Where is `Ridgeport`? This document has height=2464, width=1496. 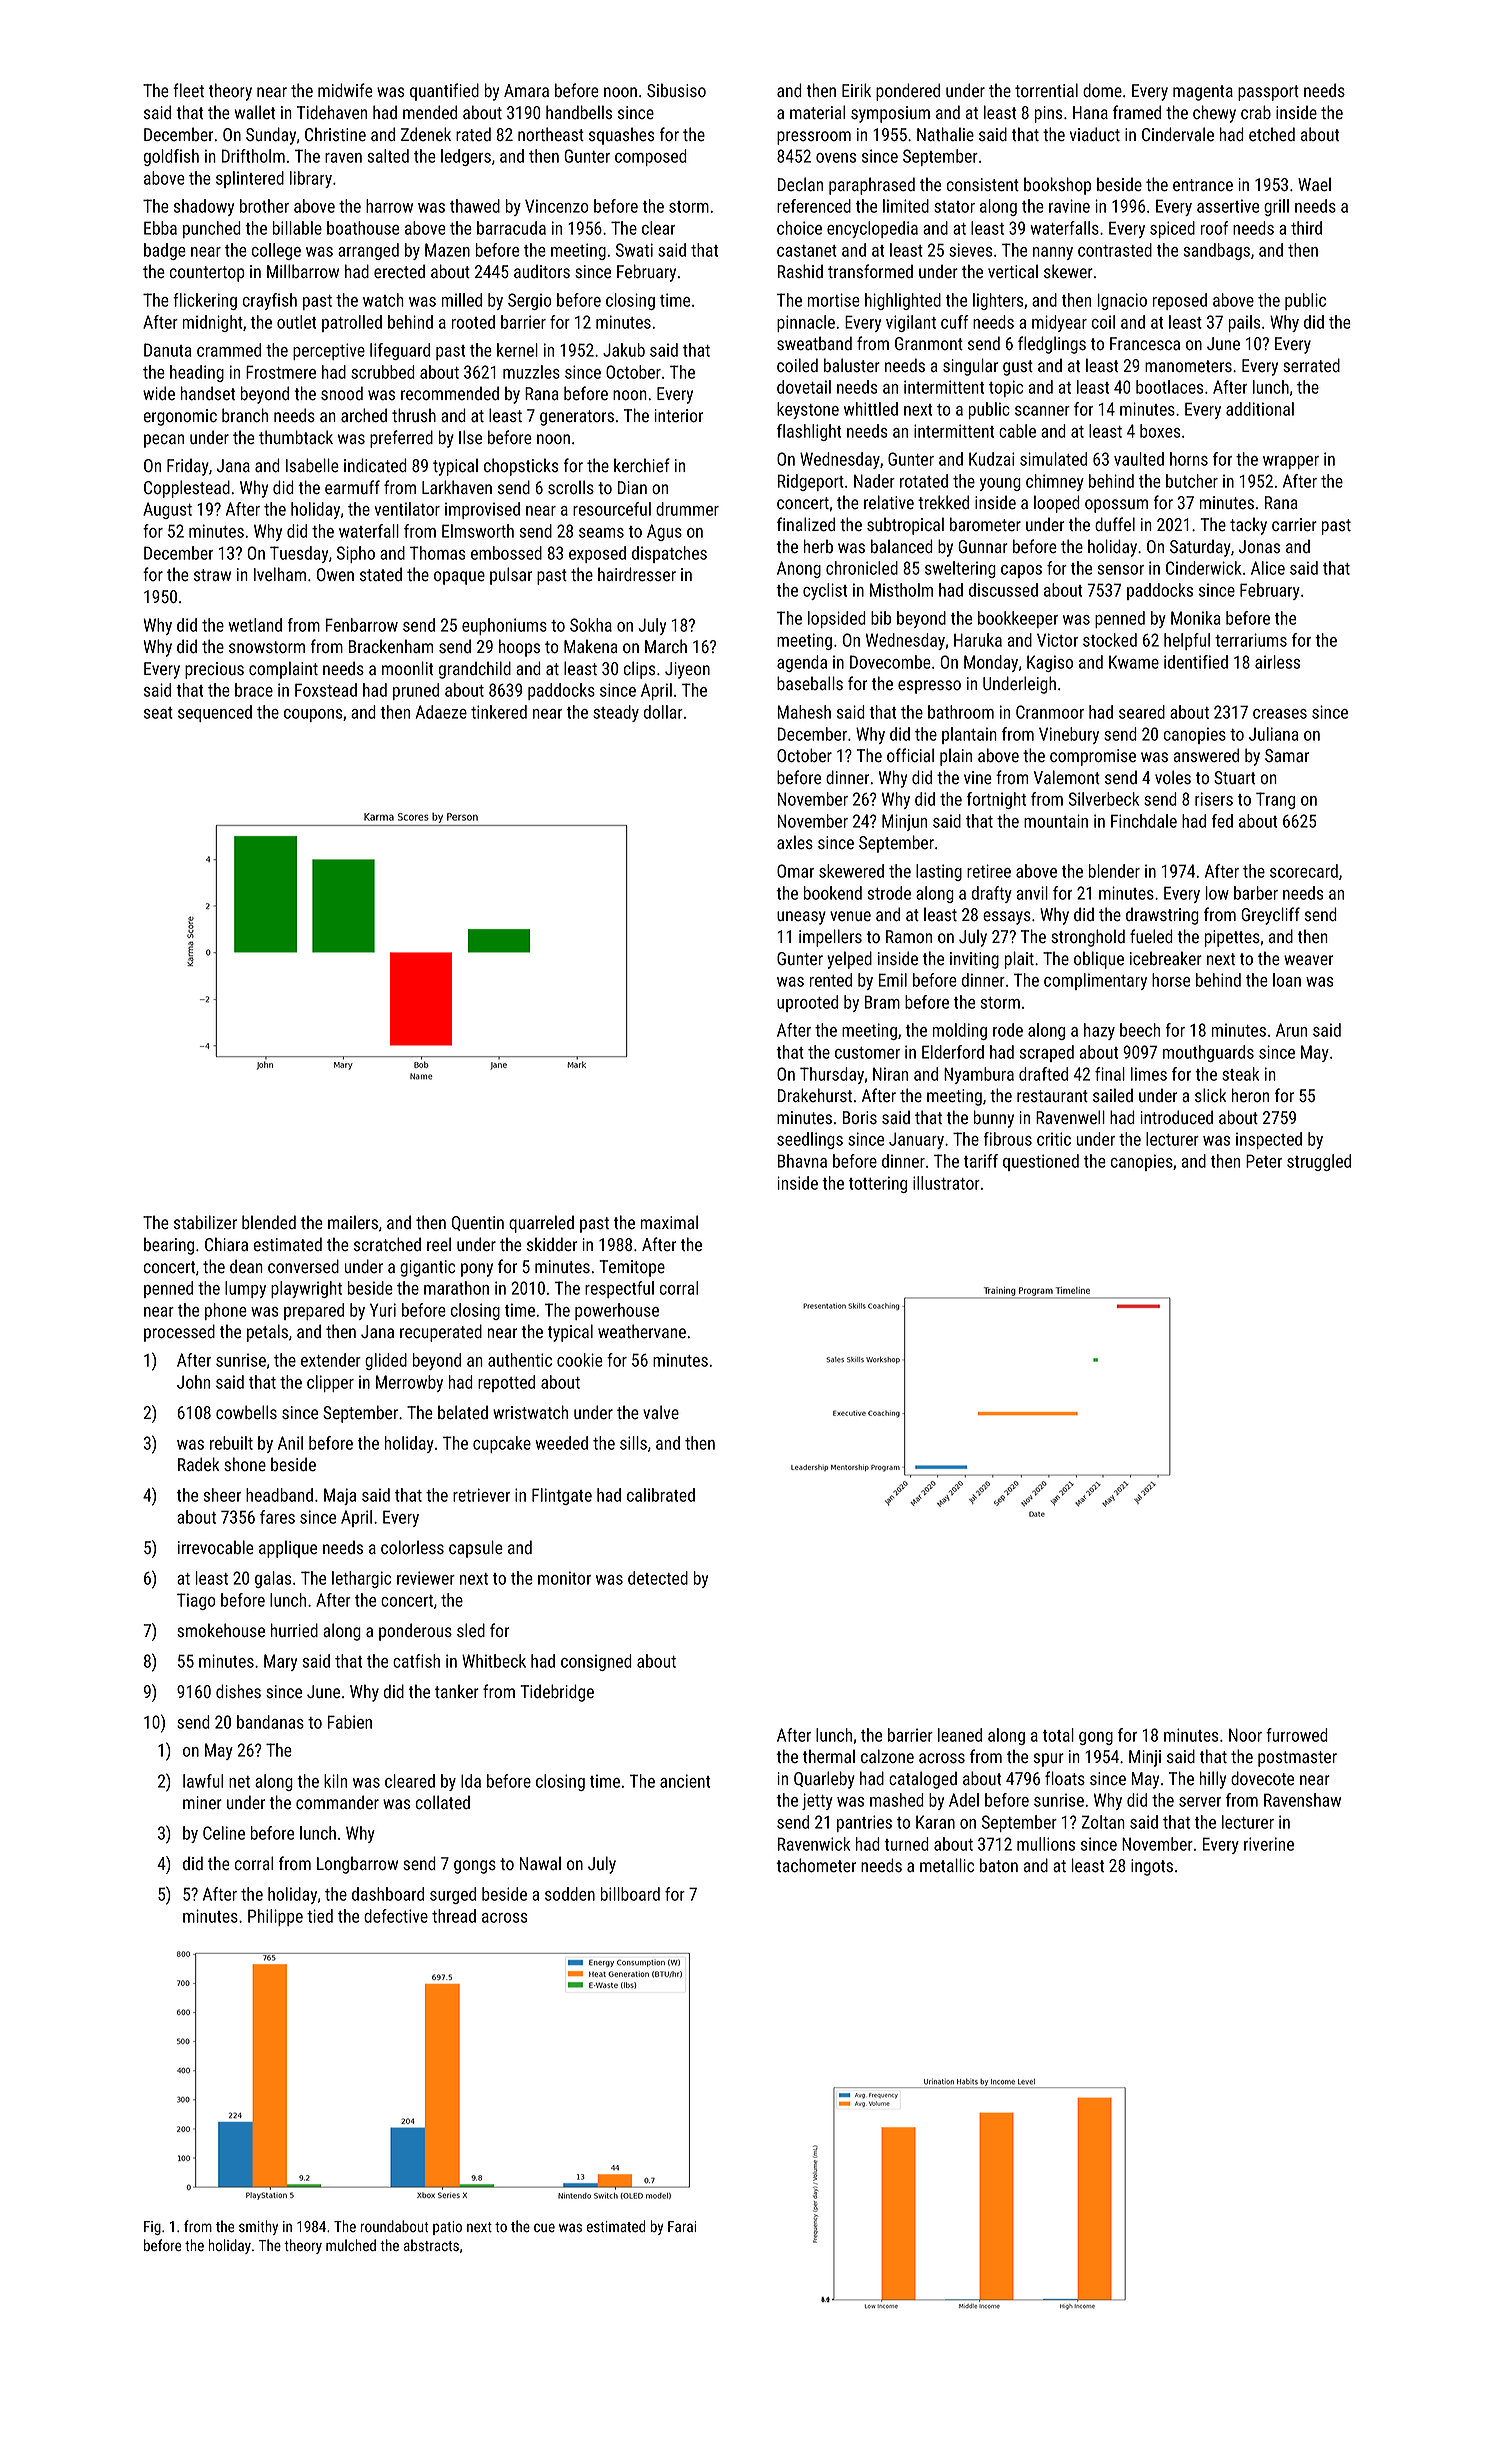
Ridgeport is located at coordinates (811, 482).
